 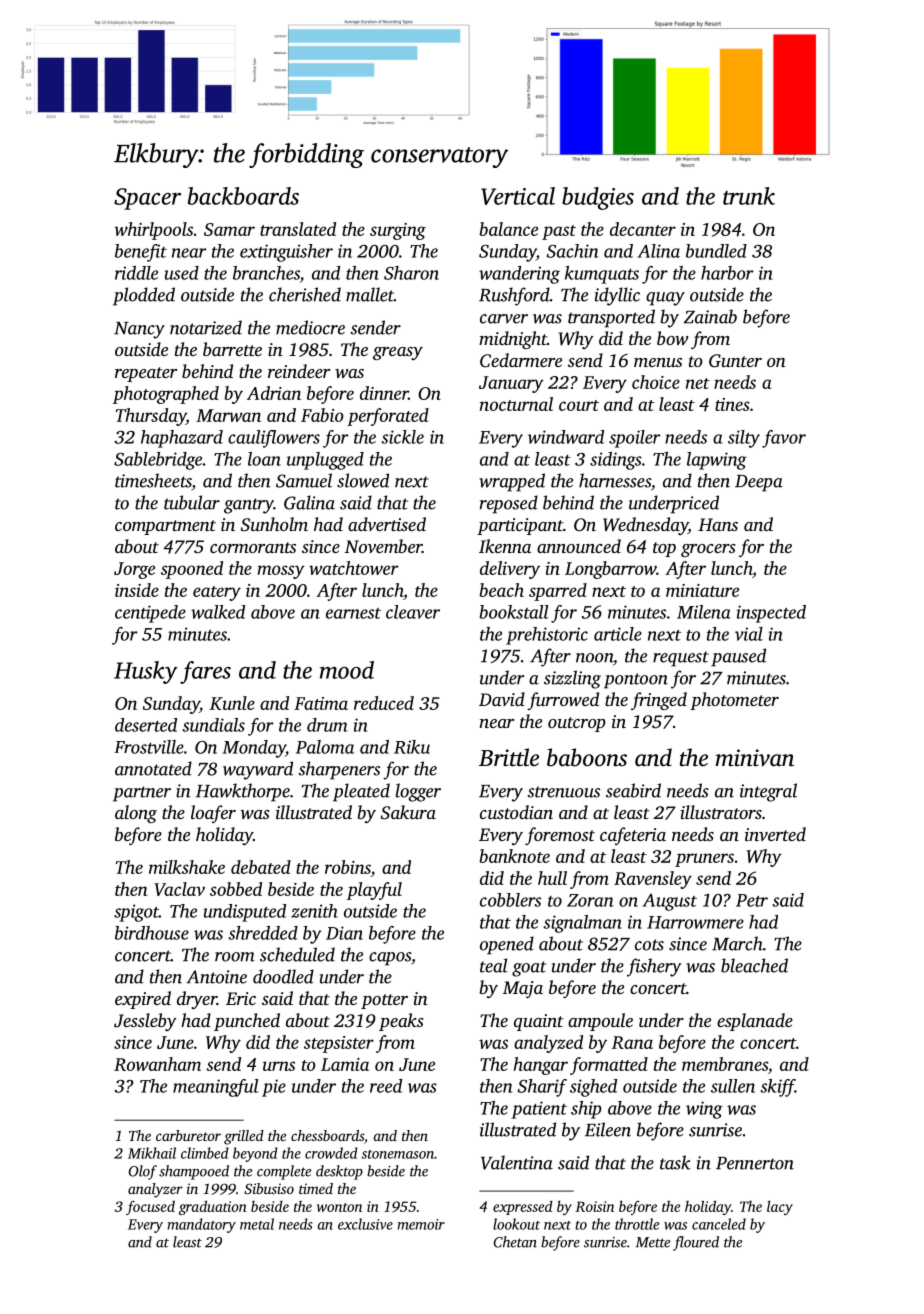 What do you see at coordinates (257, 1224) in the screenshot?
I see `metal` at bounding box center [257, 1224].
